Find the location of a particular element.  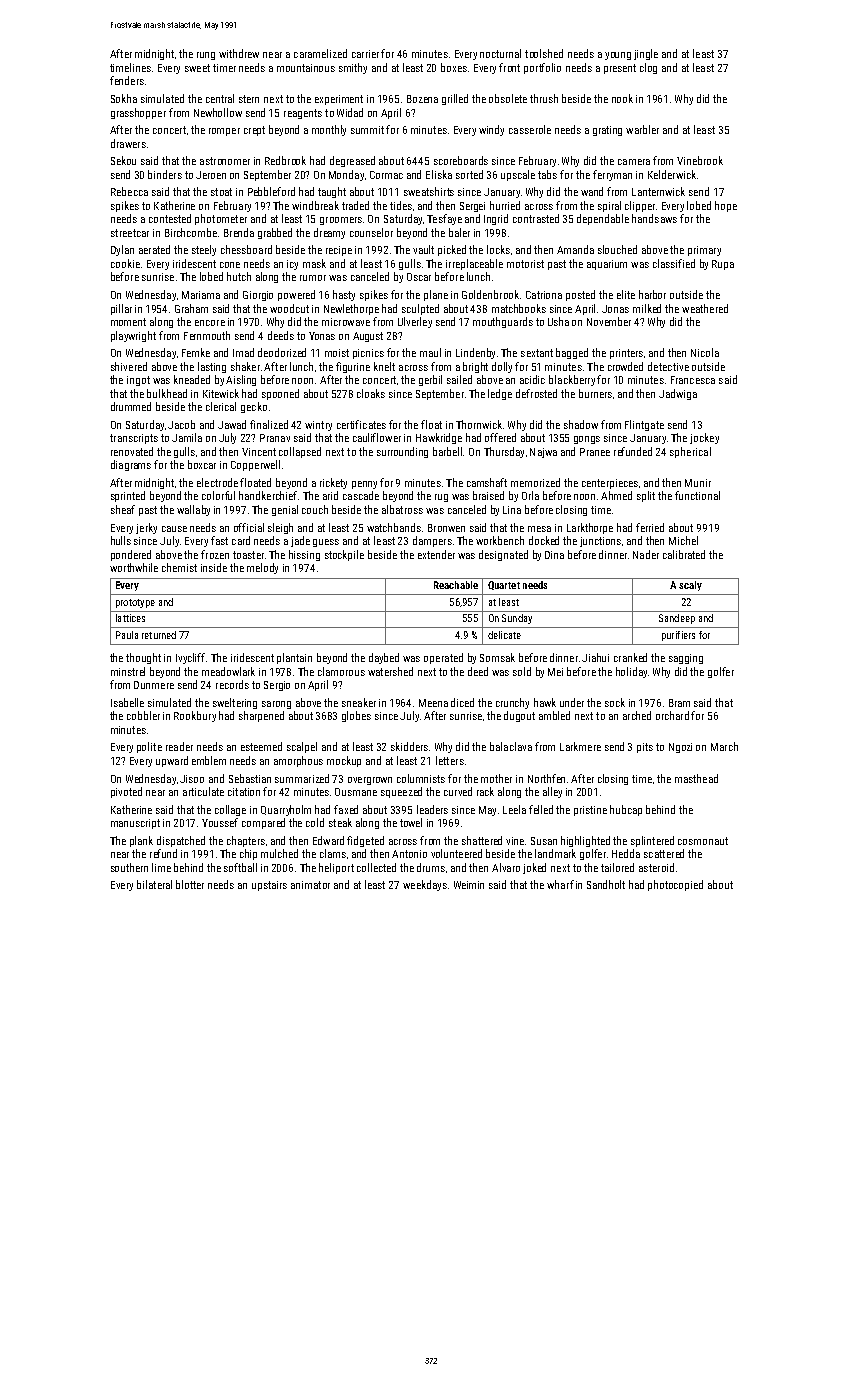

Dina is located at coordinates (554, 555).
